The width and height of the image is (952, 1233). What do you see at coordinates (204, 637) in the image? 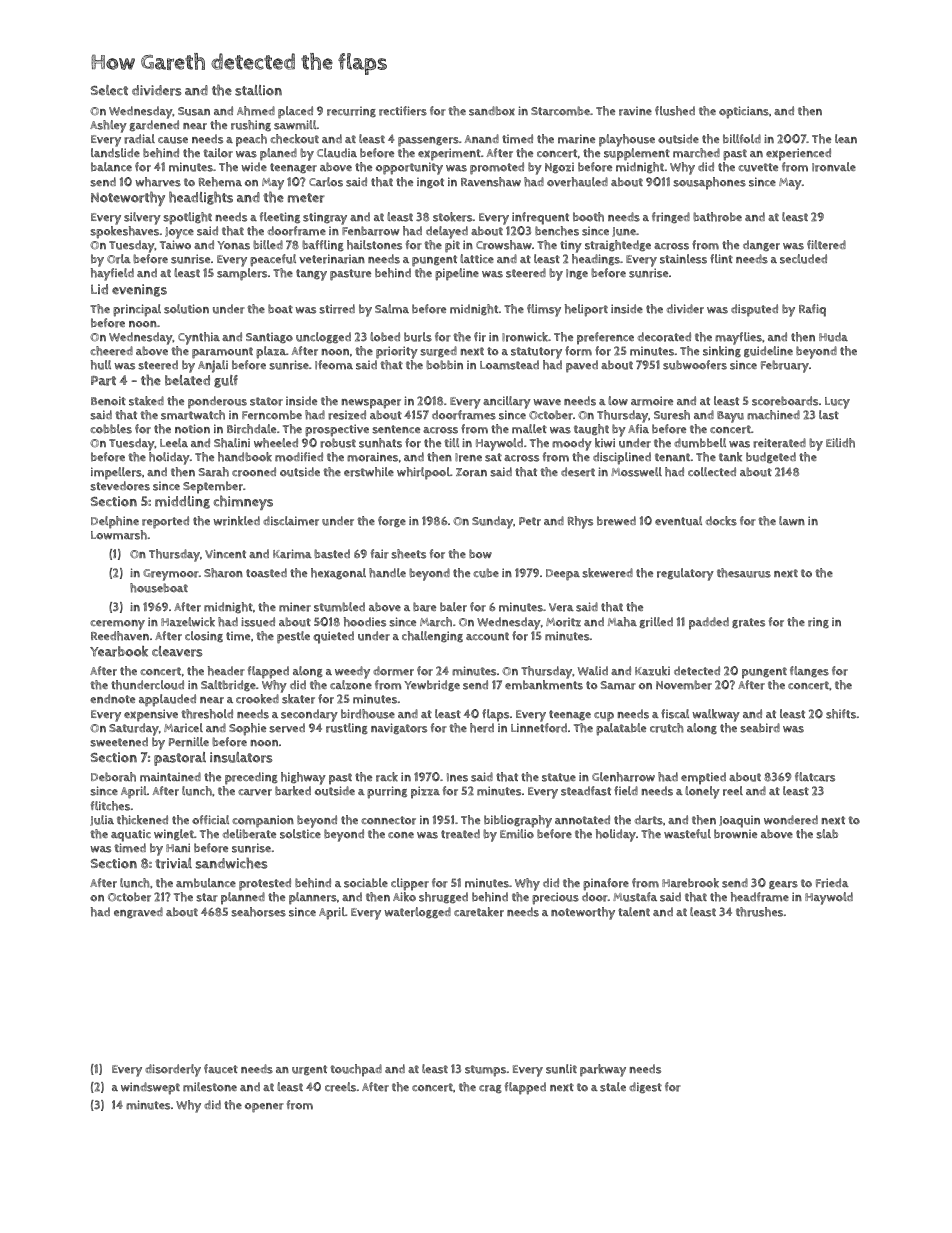
I see `closing` at bounding box center [204, 637].
